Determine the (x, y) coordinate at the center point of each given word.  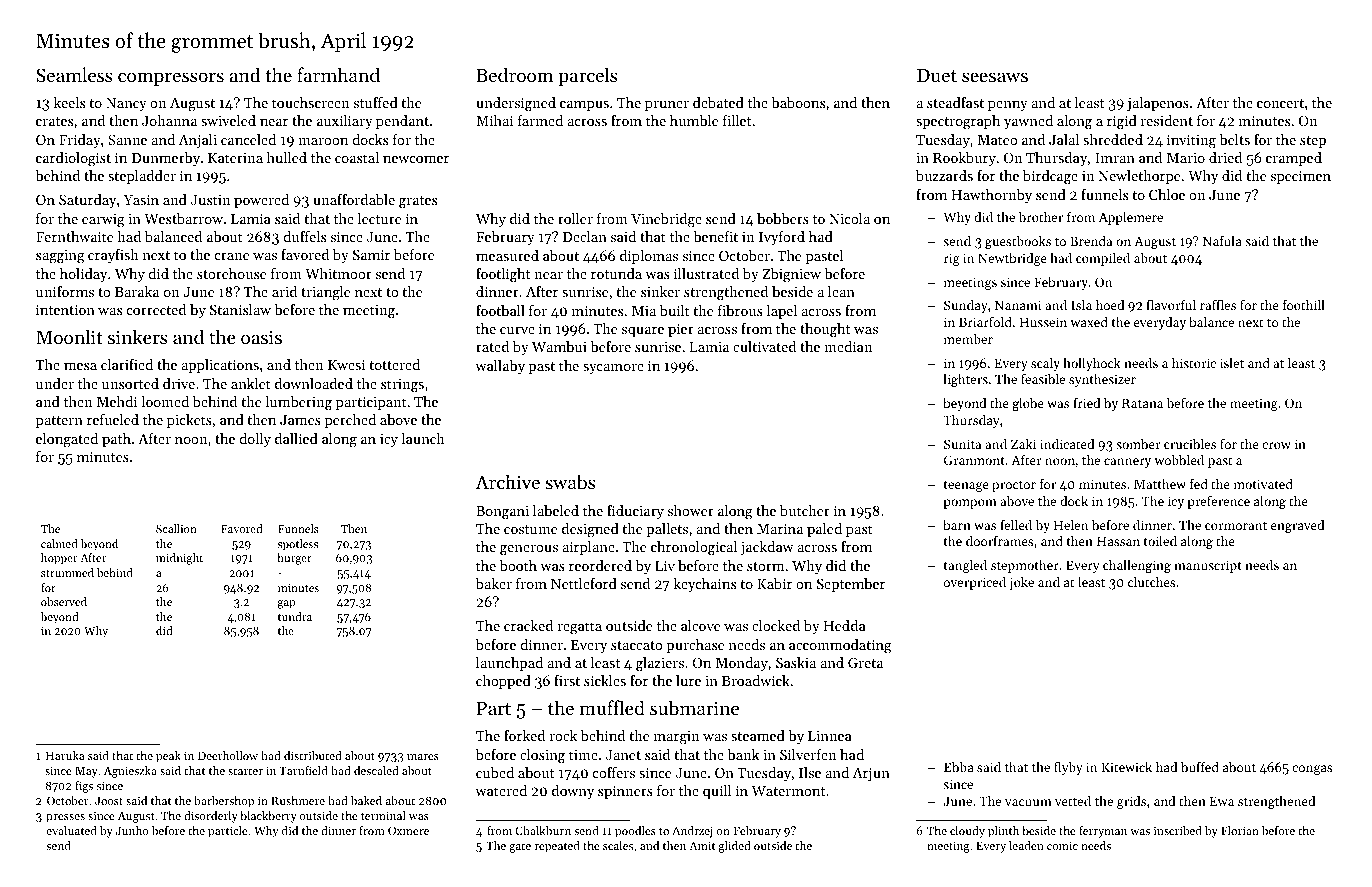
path (116, 440)
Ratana (1142, 403)
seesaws (995, 77)
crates (54, 121)
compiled (1103, 259)
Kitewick (1126, 767)
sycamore (613, 369)
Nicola (849, 218)
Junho (132, 830)
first (567, 680)
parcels (588, 76)
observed (64, 601)
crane (232, 256)
